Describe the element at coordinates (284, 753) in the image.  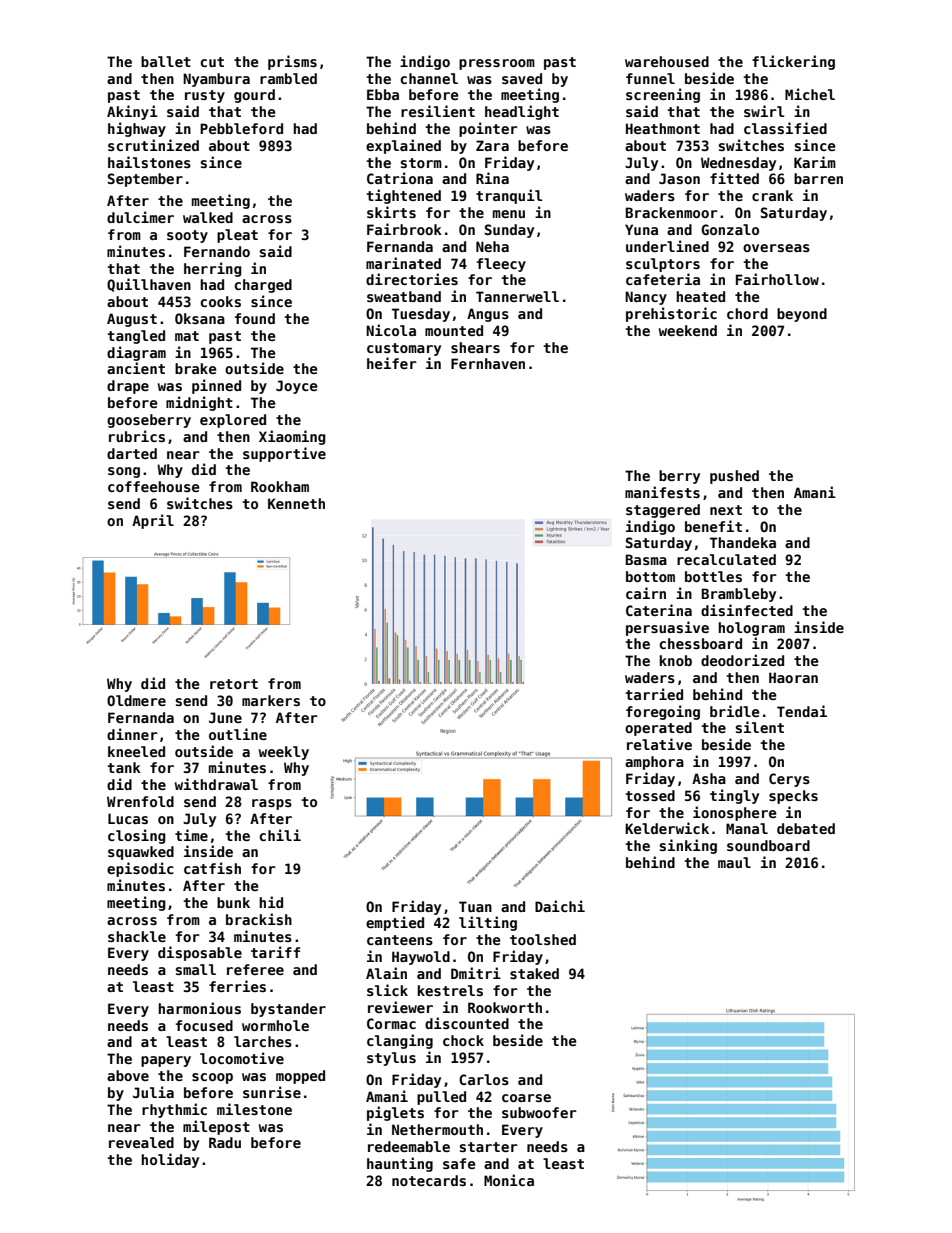
I see `weekly` at that location.
